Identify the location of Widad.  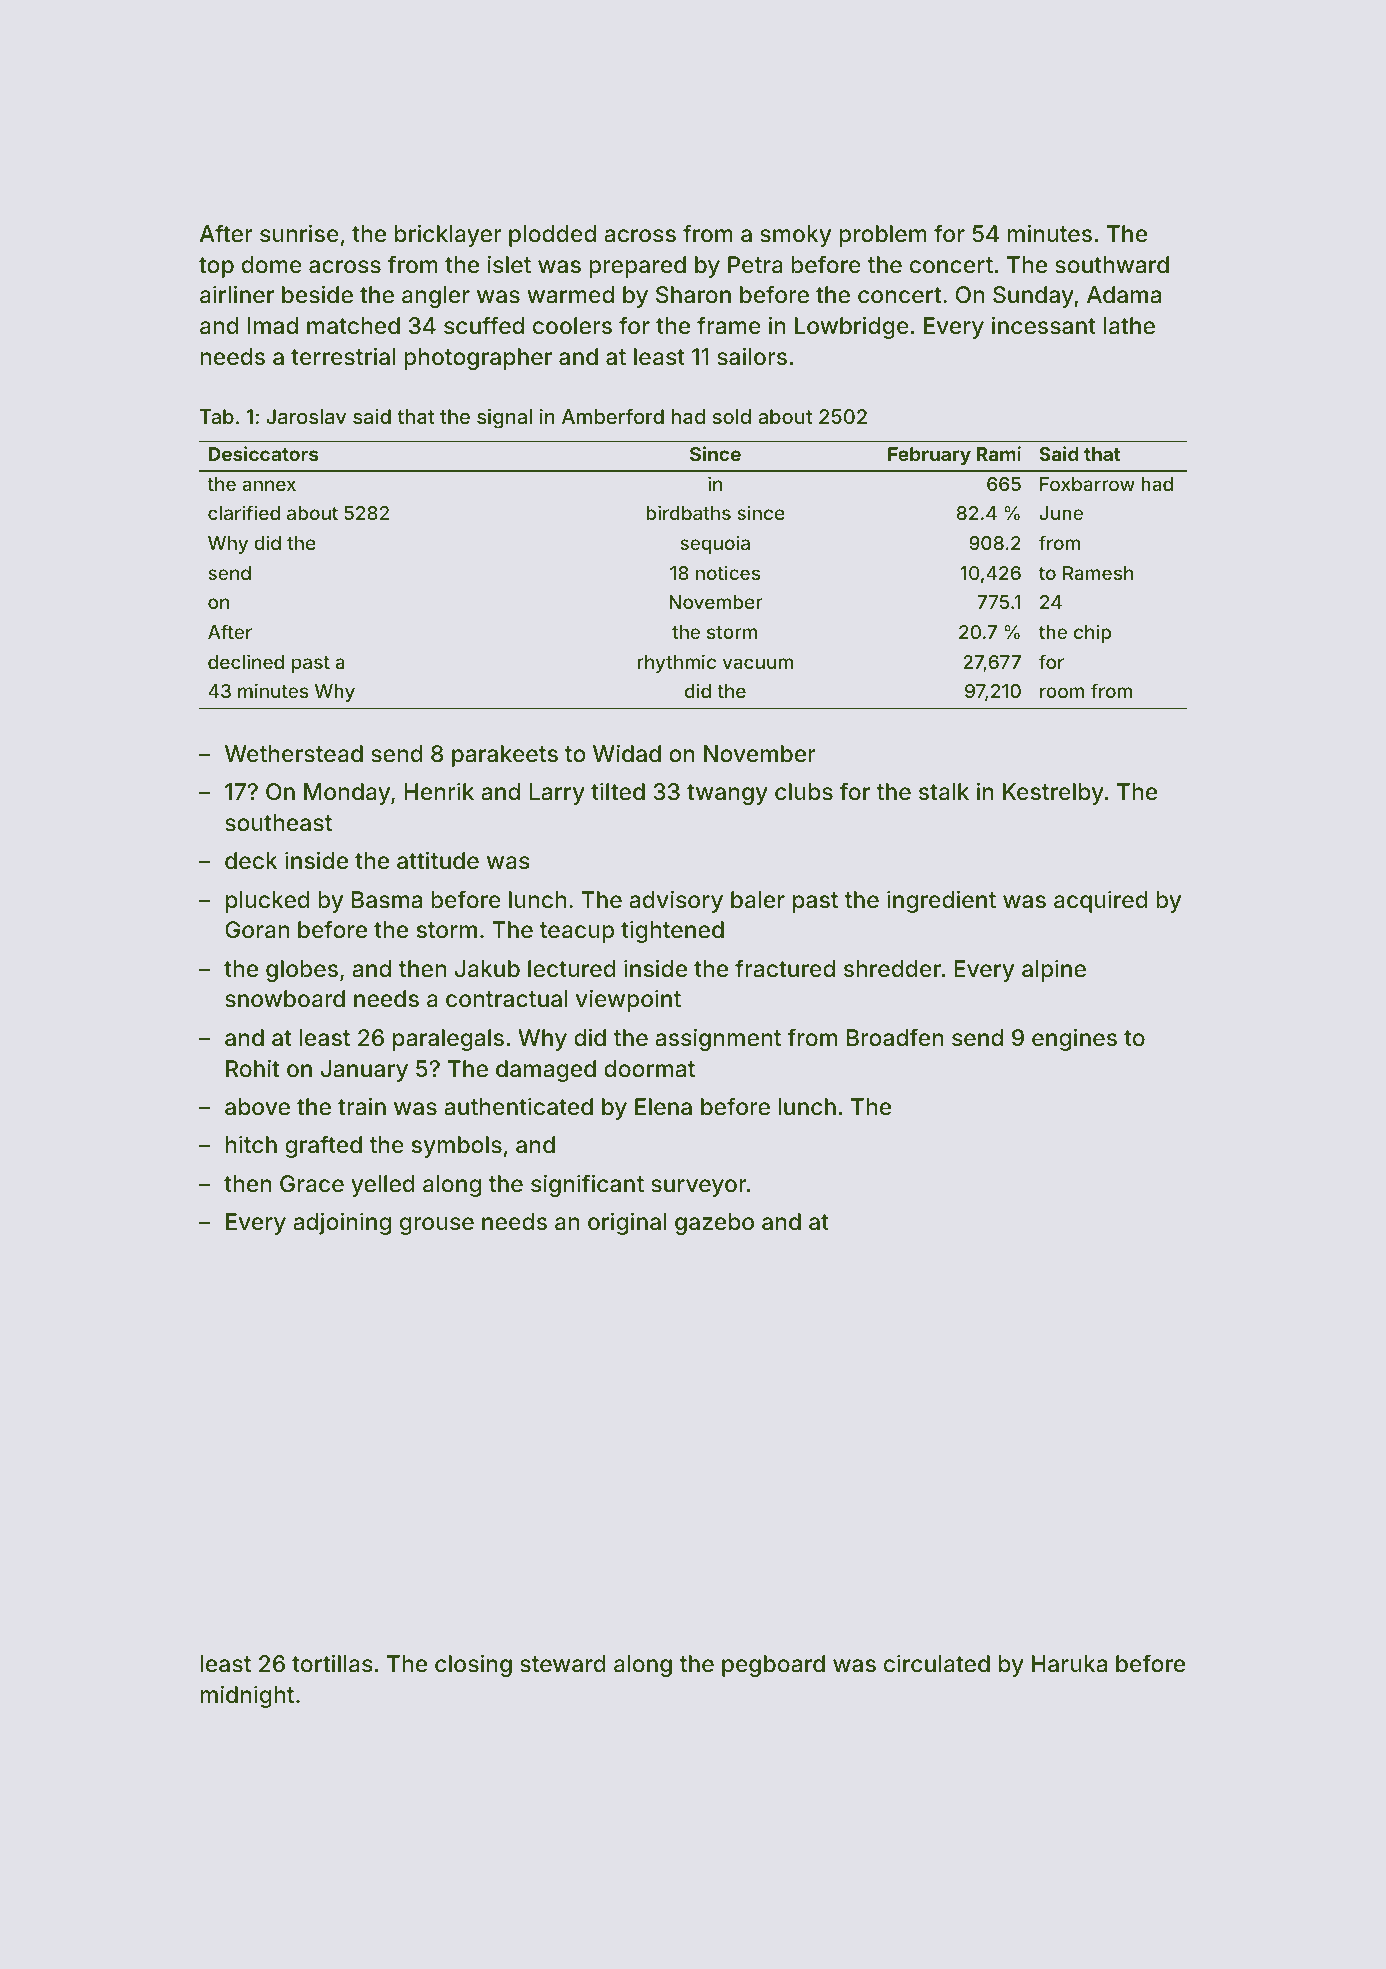
(627, 753).
